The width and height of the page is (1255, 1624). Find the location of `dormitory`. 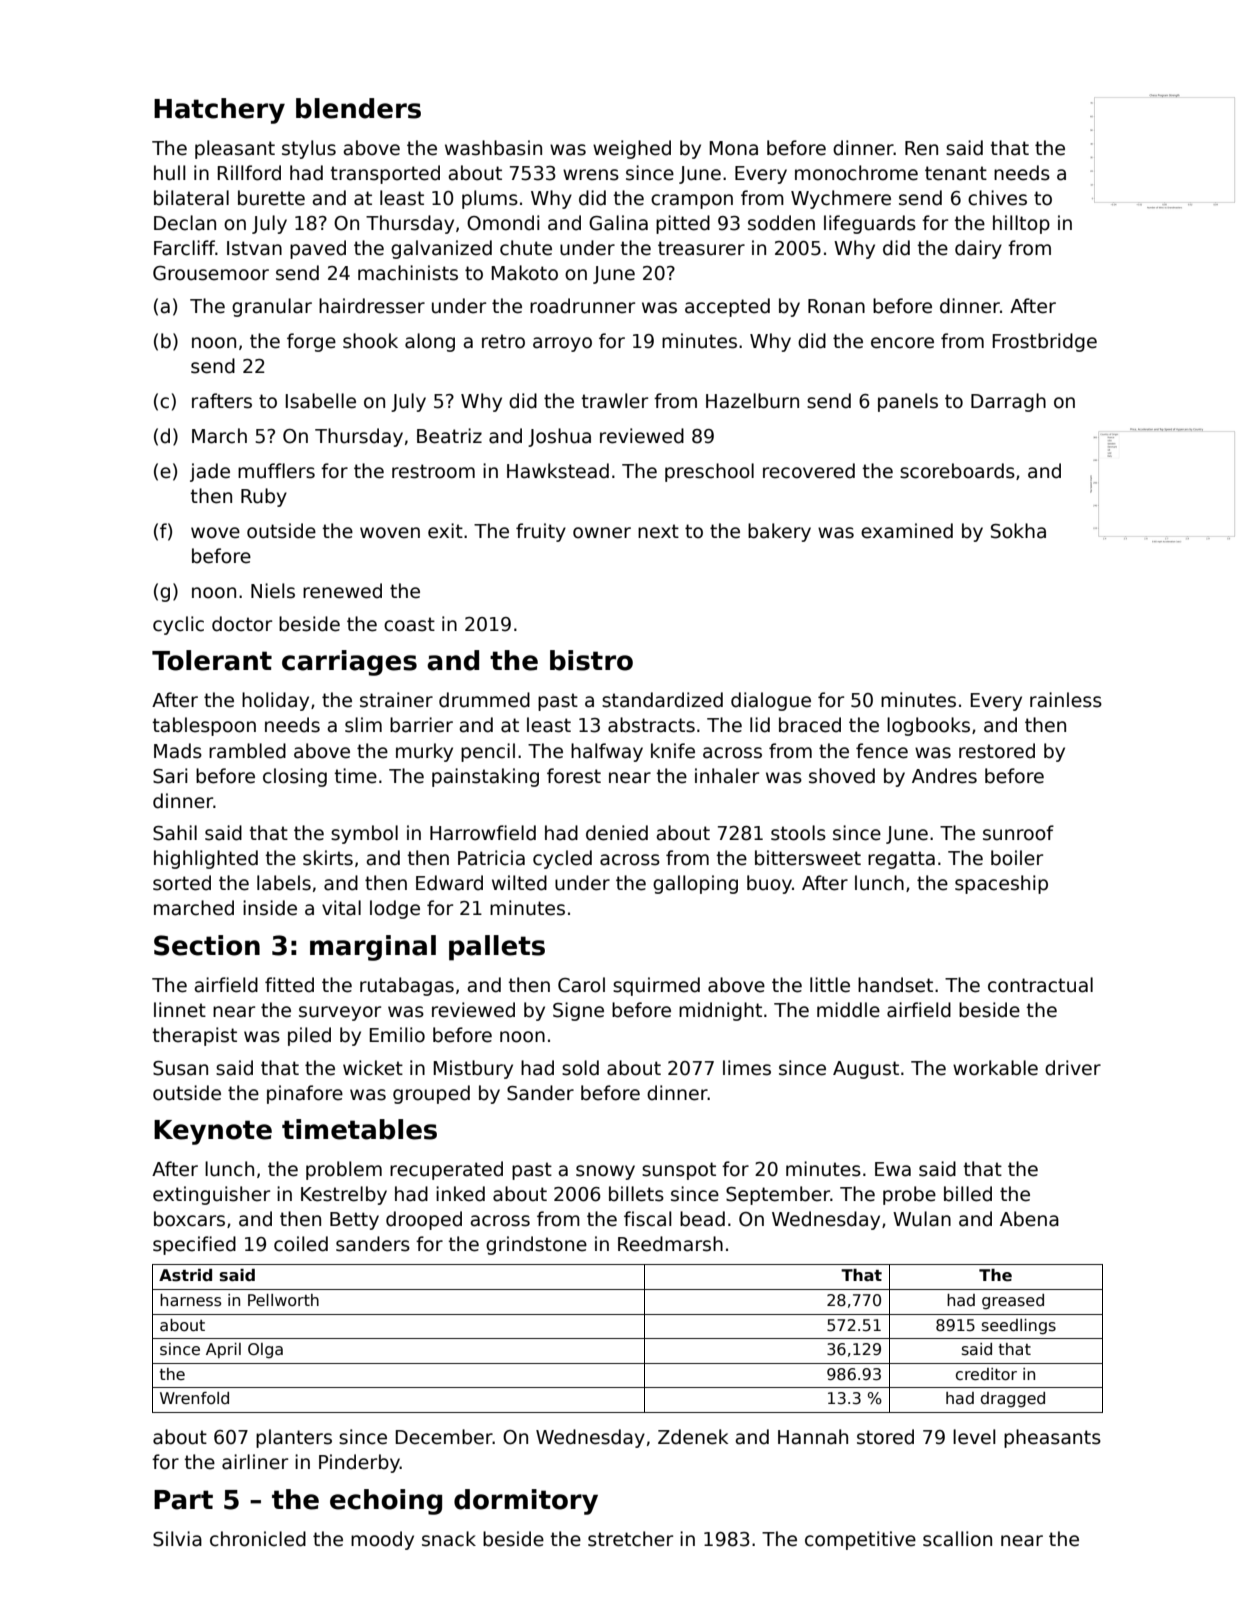

dormitory is located at coordinates (526, 1502).
